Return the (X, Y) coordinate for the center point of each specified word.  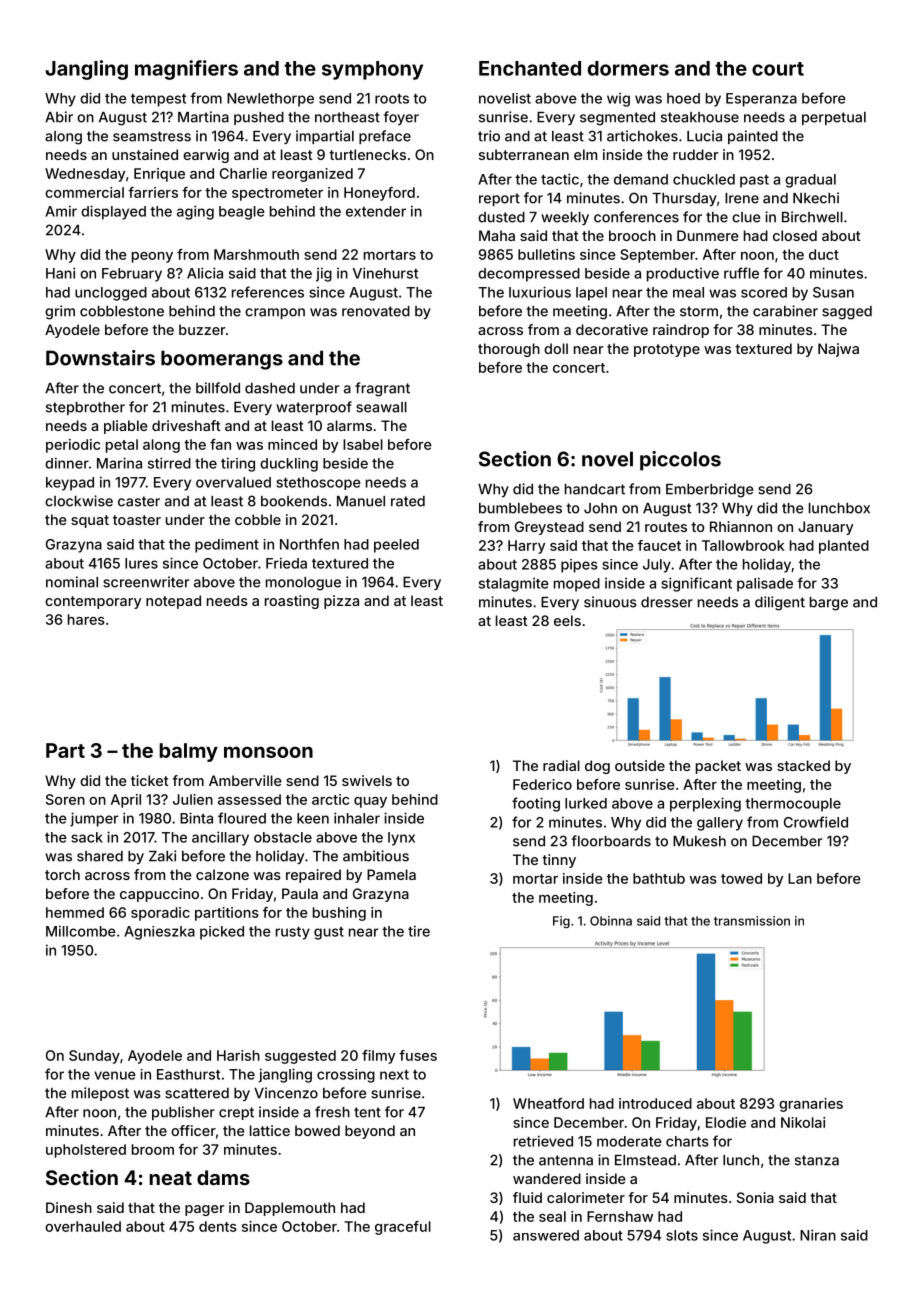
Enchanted (530, 68)
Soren (65, 799)
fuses (418, 1055)
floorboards (611, 841)
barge (829, 604)
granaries (811, 1105)
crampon (275, 313)
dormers (628, 68)
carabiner (785, 311)
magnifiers (186, 70)
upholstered (86, 1151)
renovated (376, 311)
